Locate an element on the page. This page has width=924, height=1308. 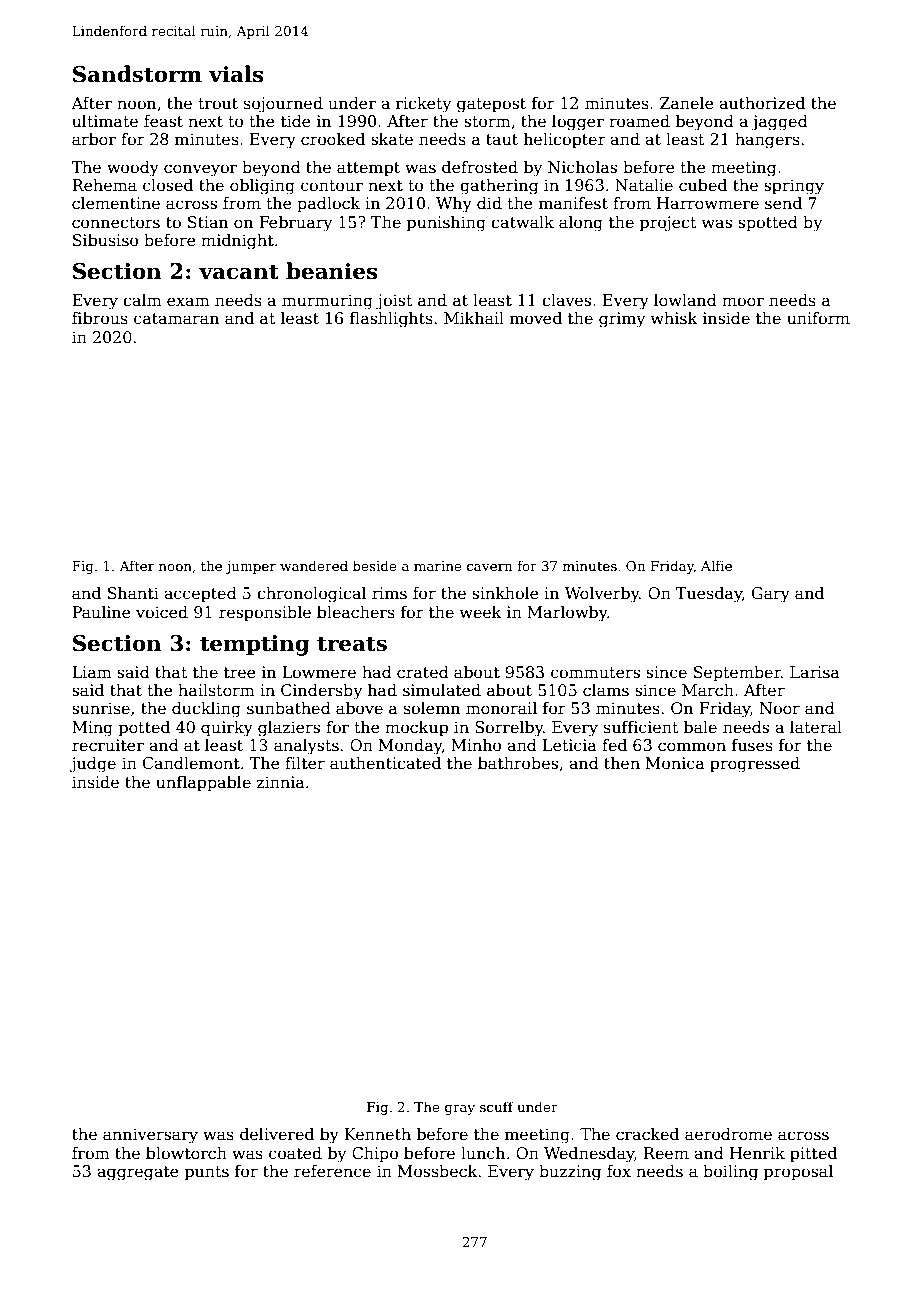
judge is located at coordinates (93, 765).
